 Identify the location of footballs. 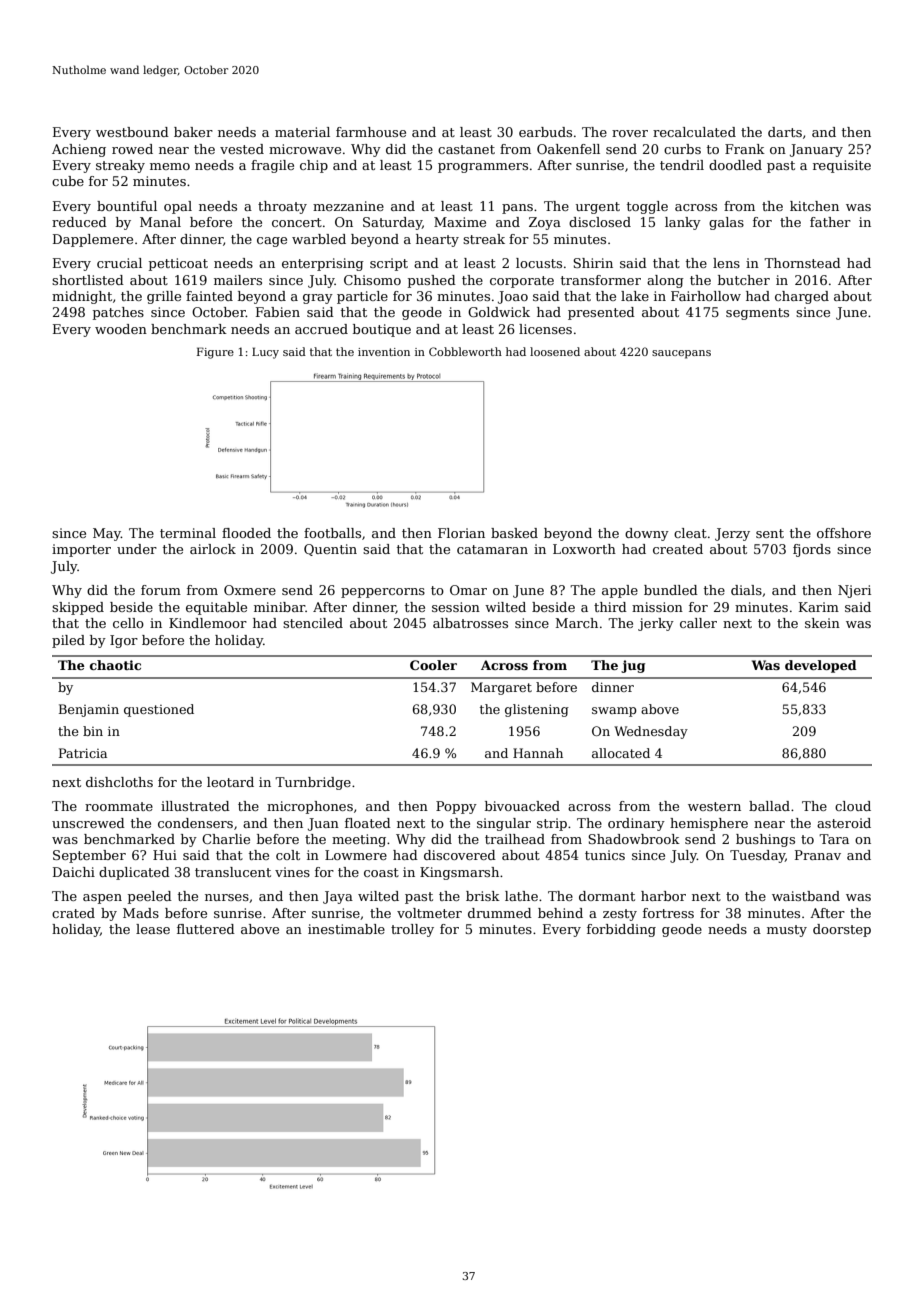
(332, 533).
